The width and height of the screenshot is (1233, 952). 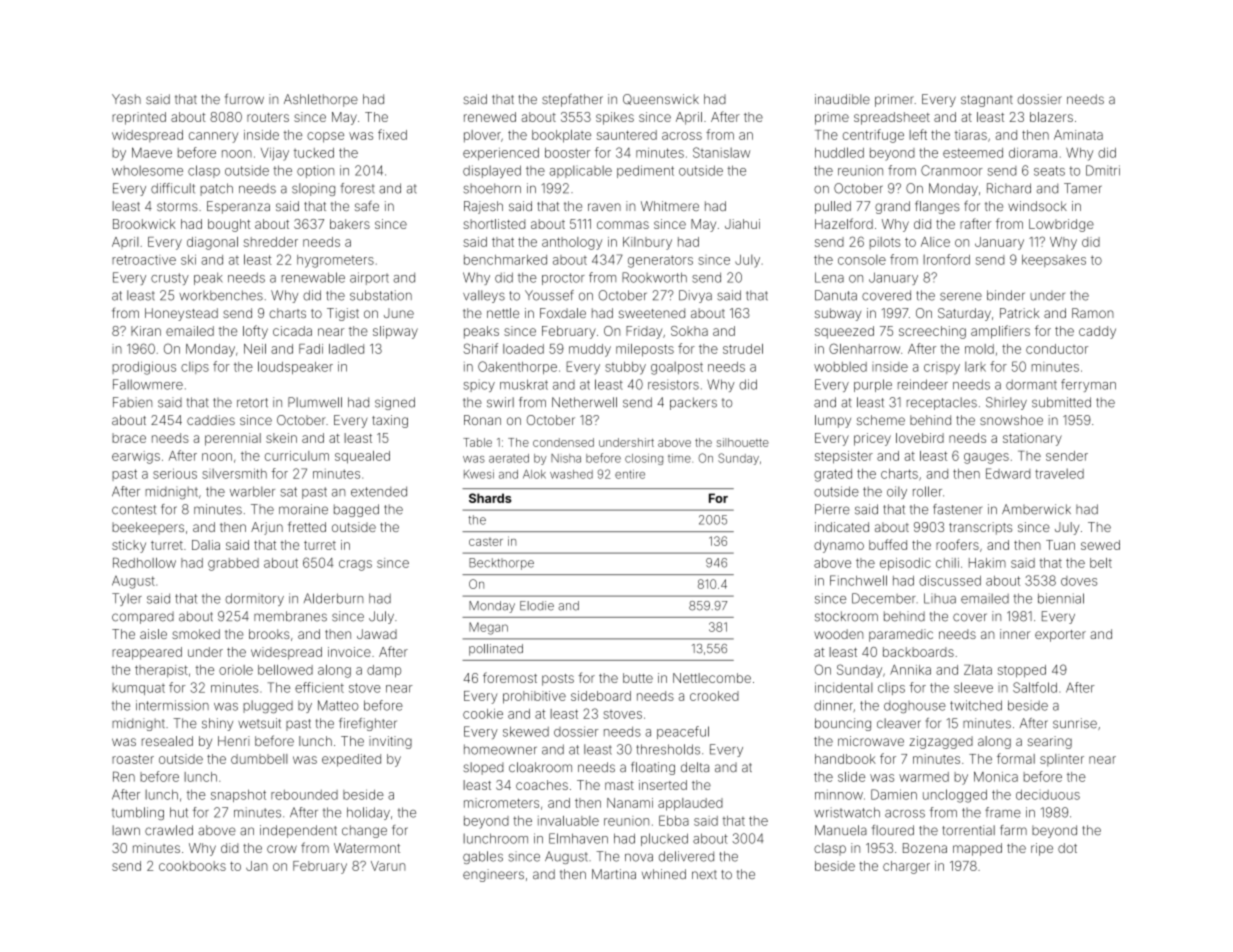 I want to click on tiaras, so click(x=971, y=135).
